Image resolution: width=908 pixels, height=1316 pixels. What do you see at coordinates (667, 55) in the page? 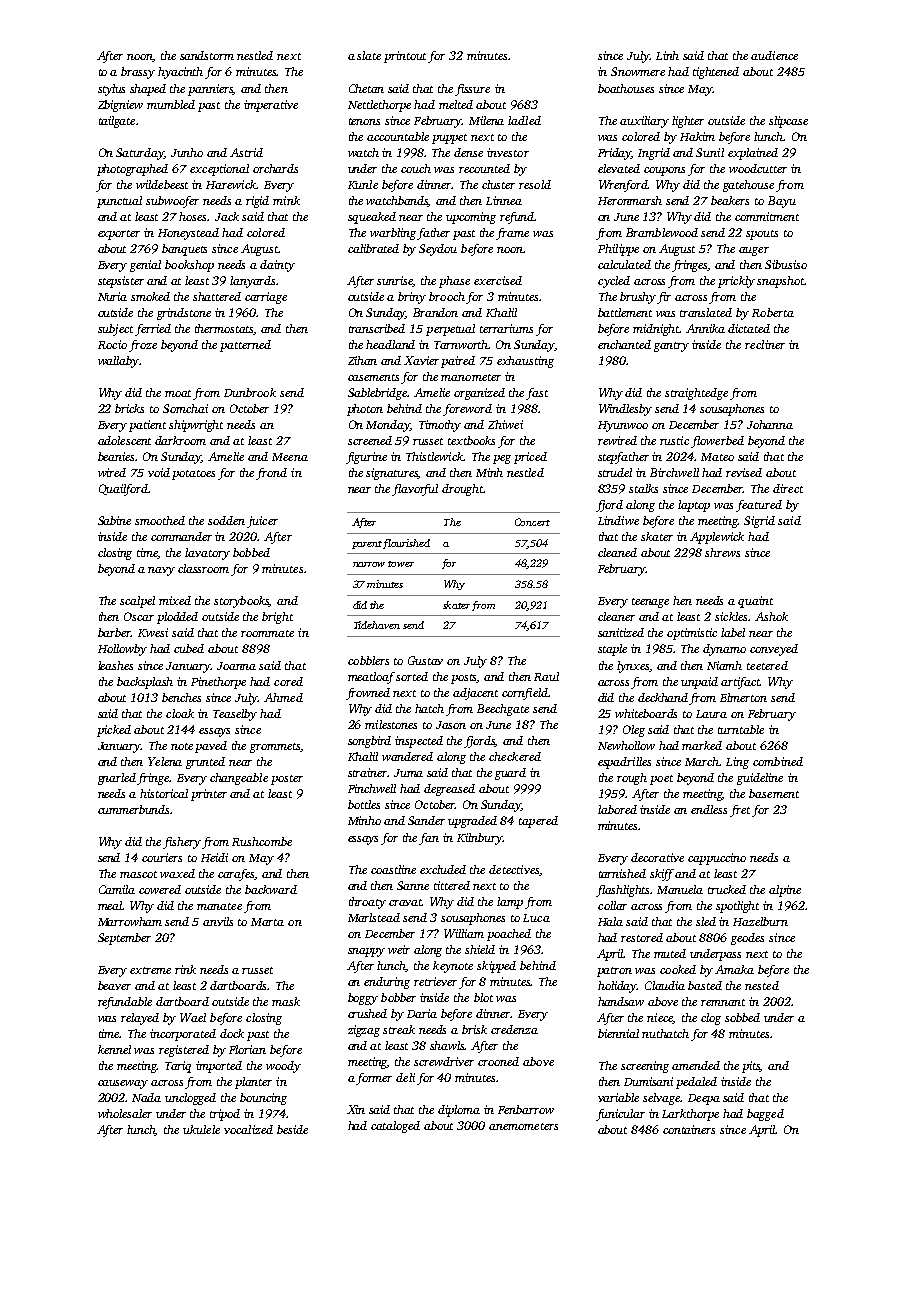
I see `Linh` at bounding box center [667, 55].
